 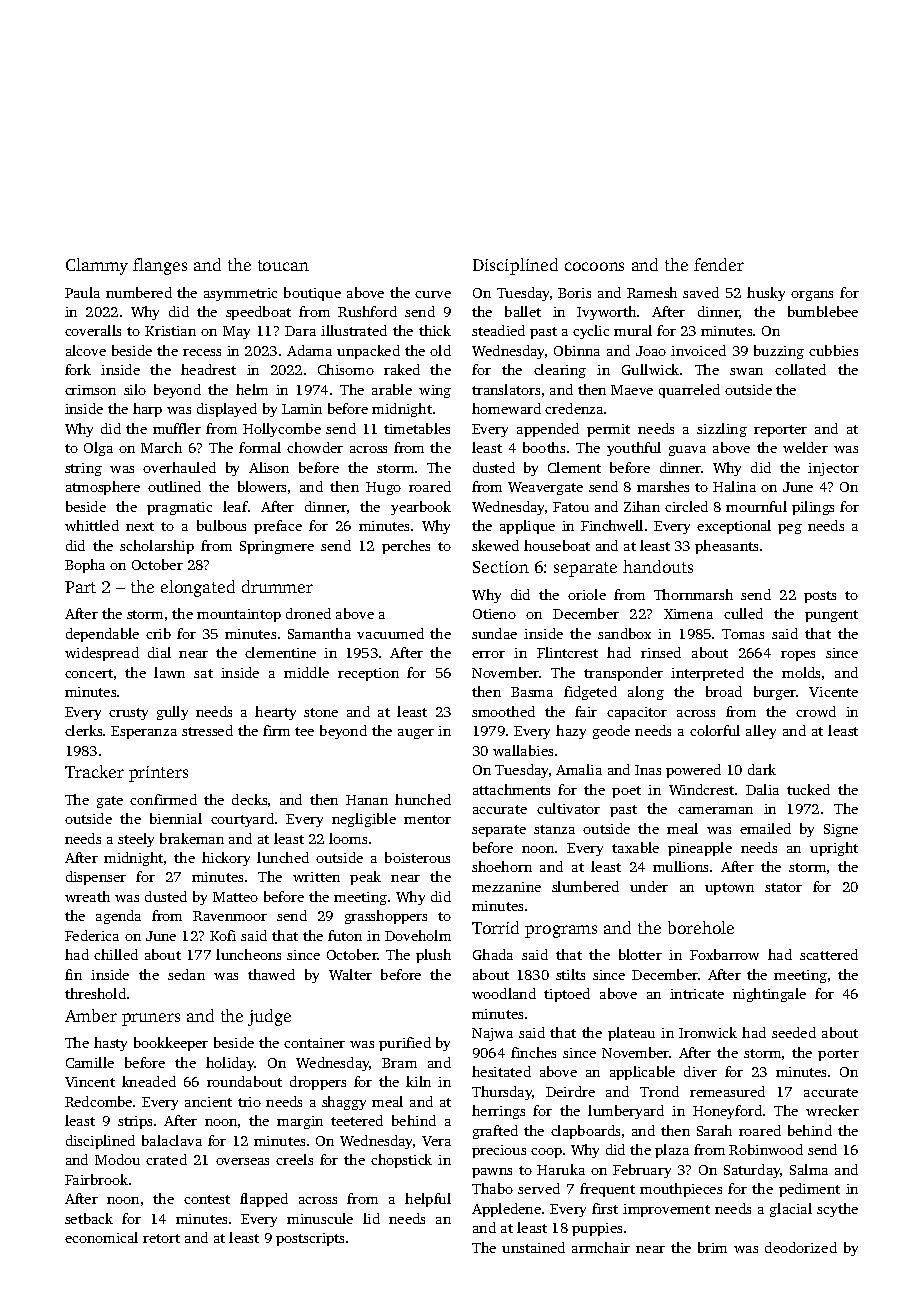 I want to click on Hugo, so click(x=383, y=488).
